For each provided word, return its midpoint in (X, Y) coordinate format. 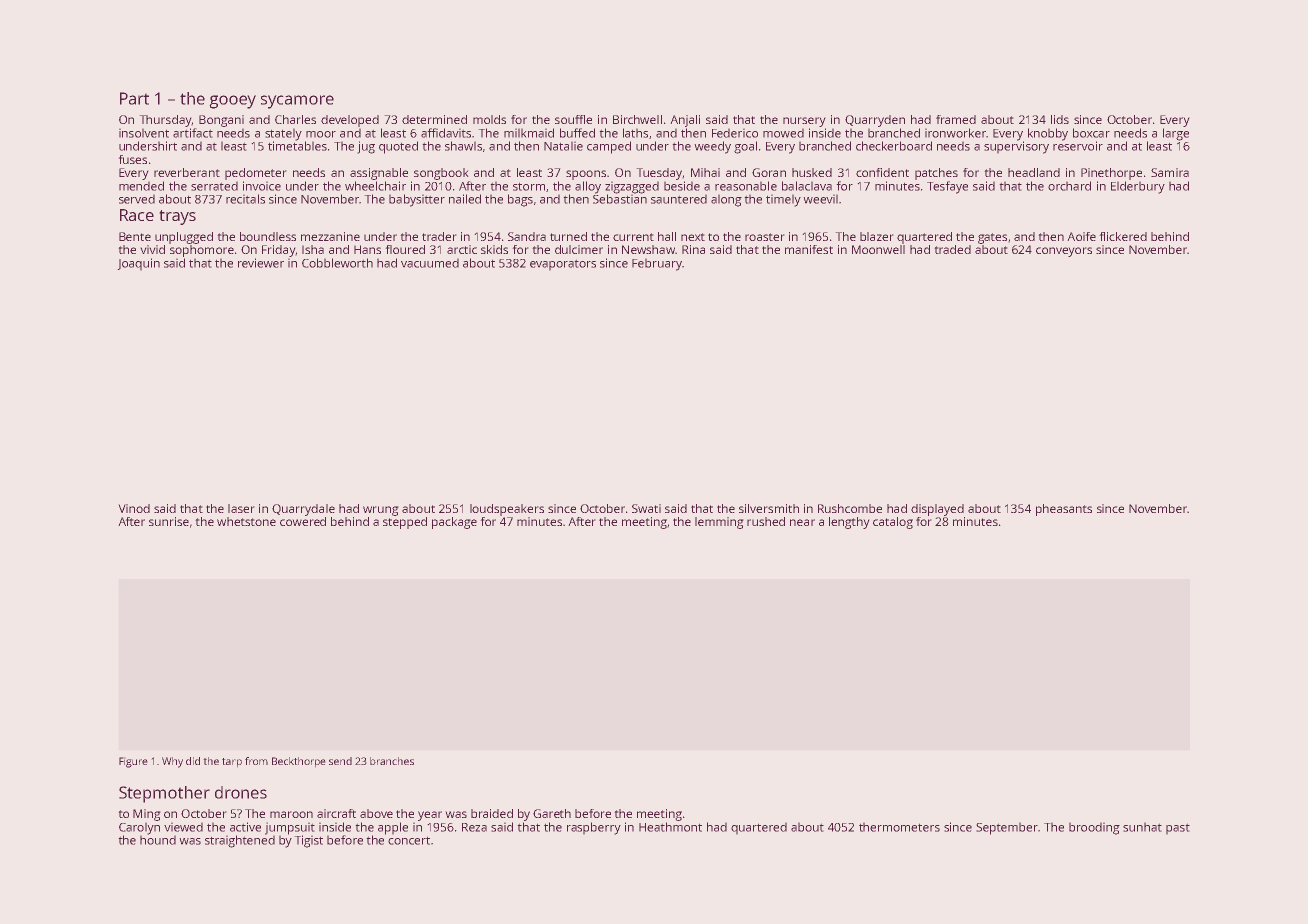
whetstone (246, 521)
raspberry (594, 828)
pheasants (1064, 510)
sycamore (297, 102)
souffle (573, 119)
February (657, 264)
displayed (937, 510)
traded (952, 249)
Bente (135, 236)
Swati (646, 508)
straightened (240, 841)
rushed (766, 521)
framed (956, 119)
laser (241, 508)
